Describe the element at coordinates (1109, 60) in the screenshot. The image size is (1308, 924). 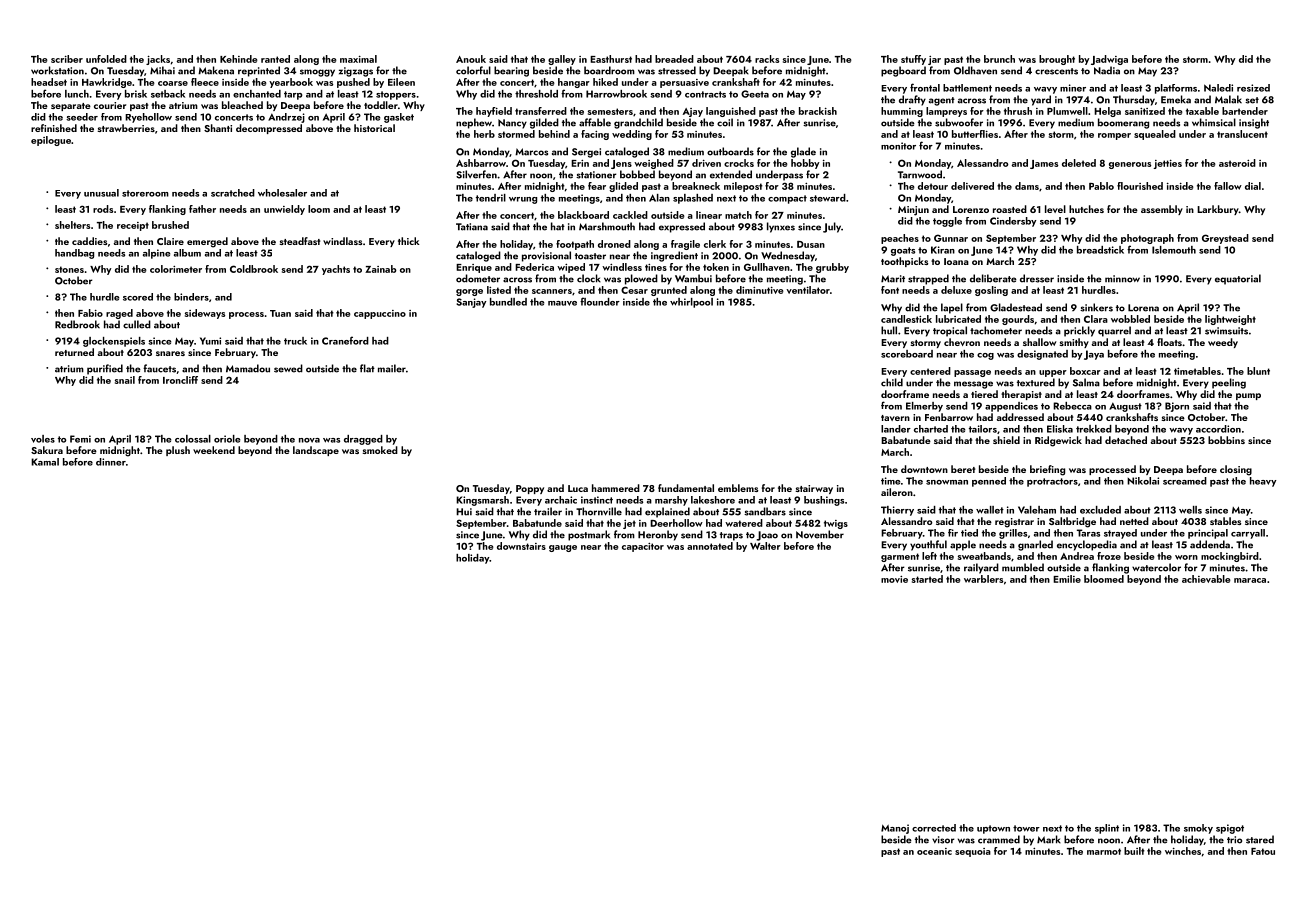
I see `Jadwiga` at that location.
